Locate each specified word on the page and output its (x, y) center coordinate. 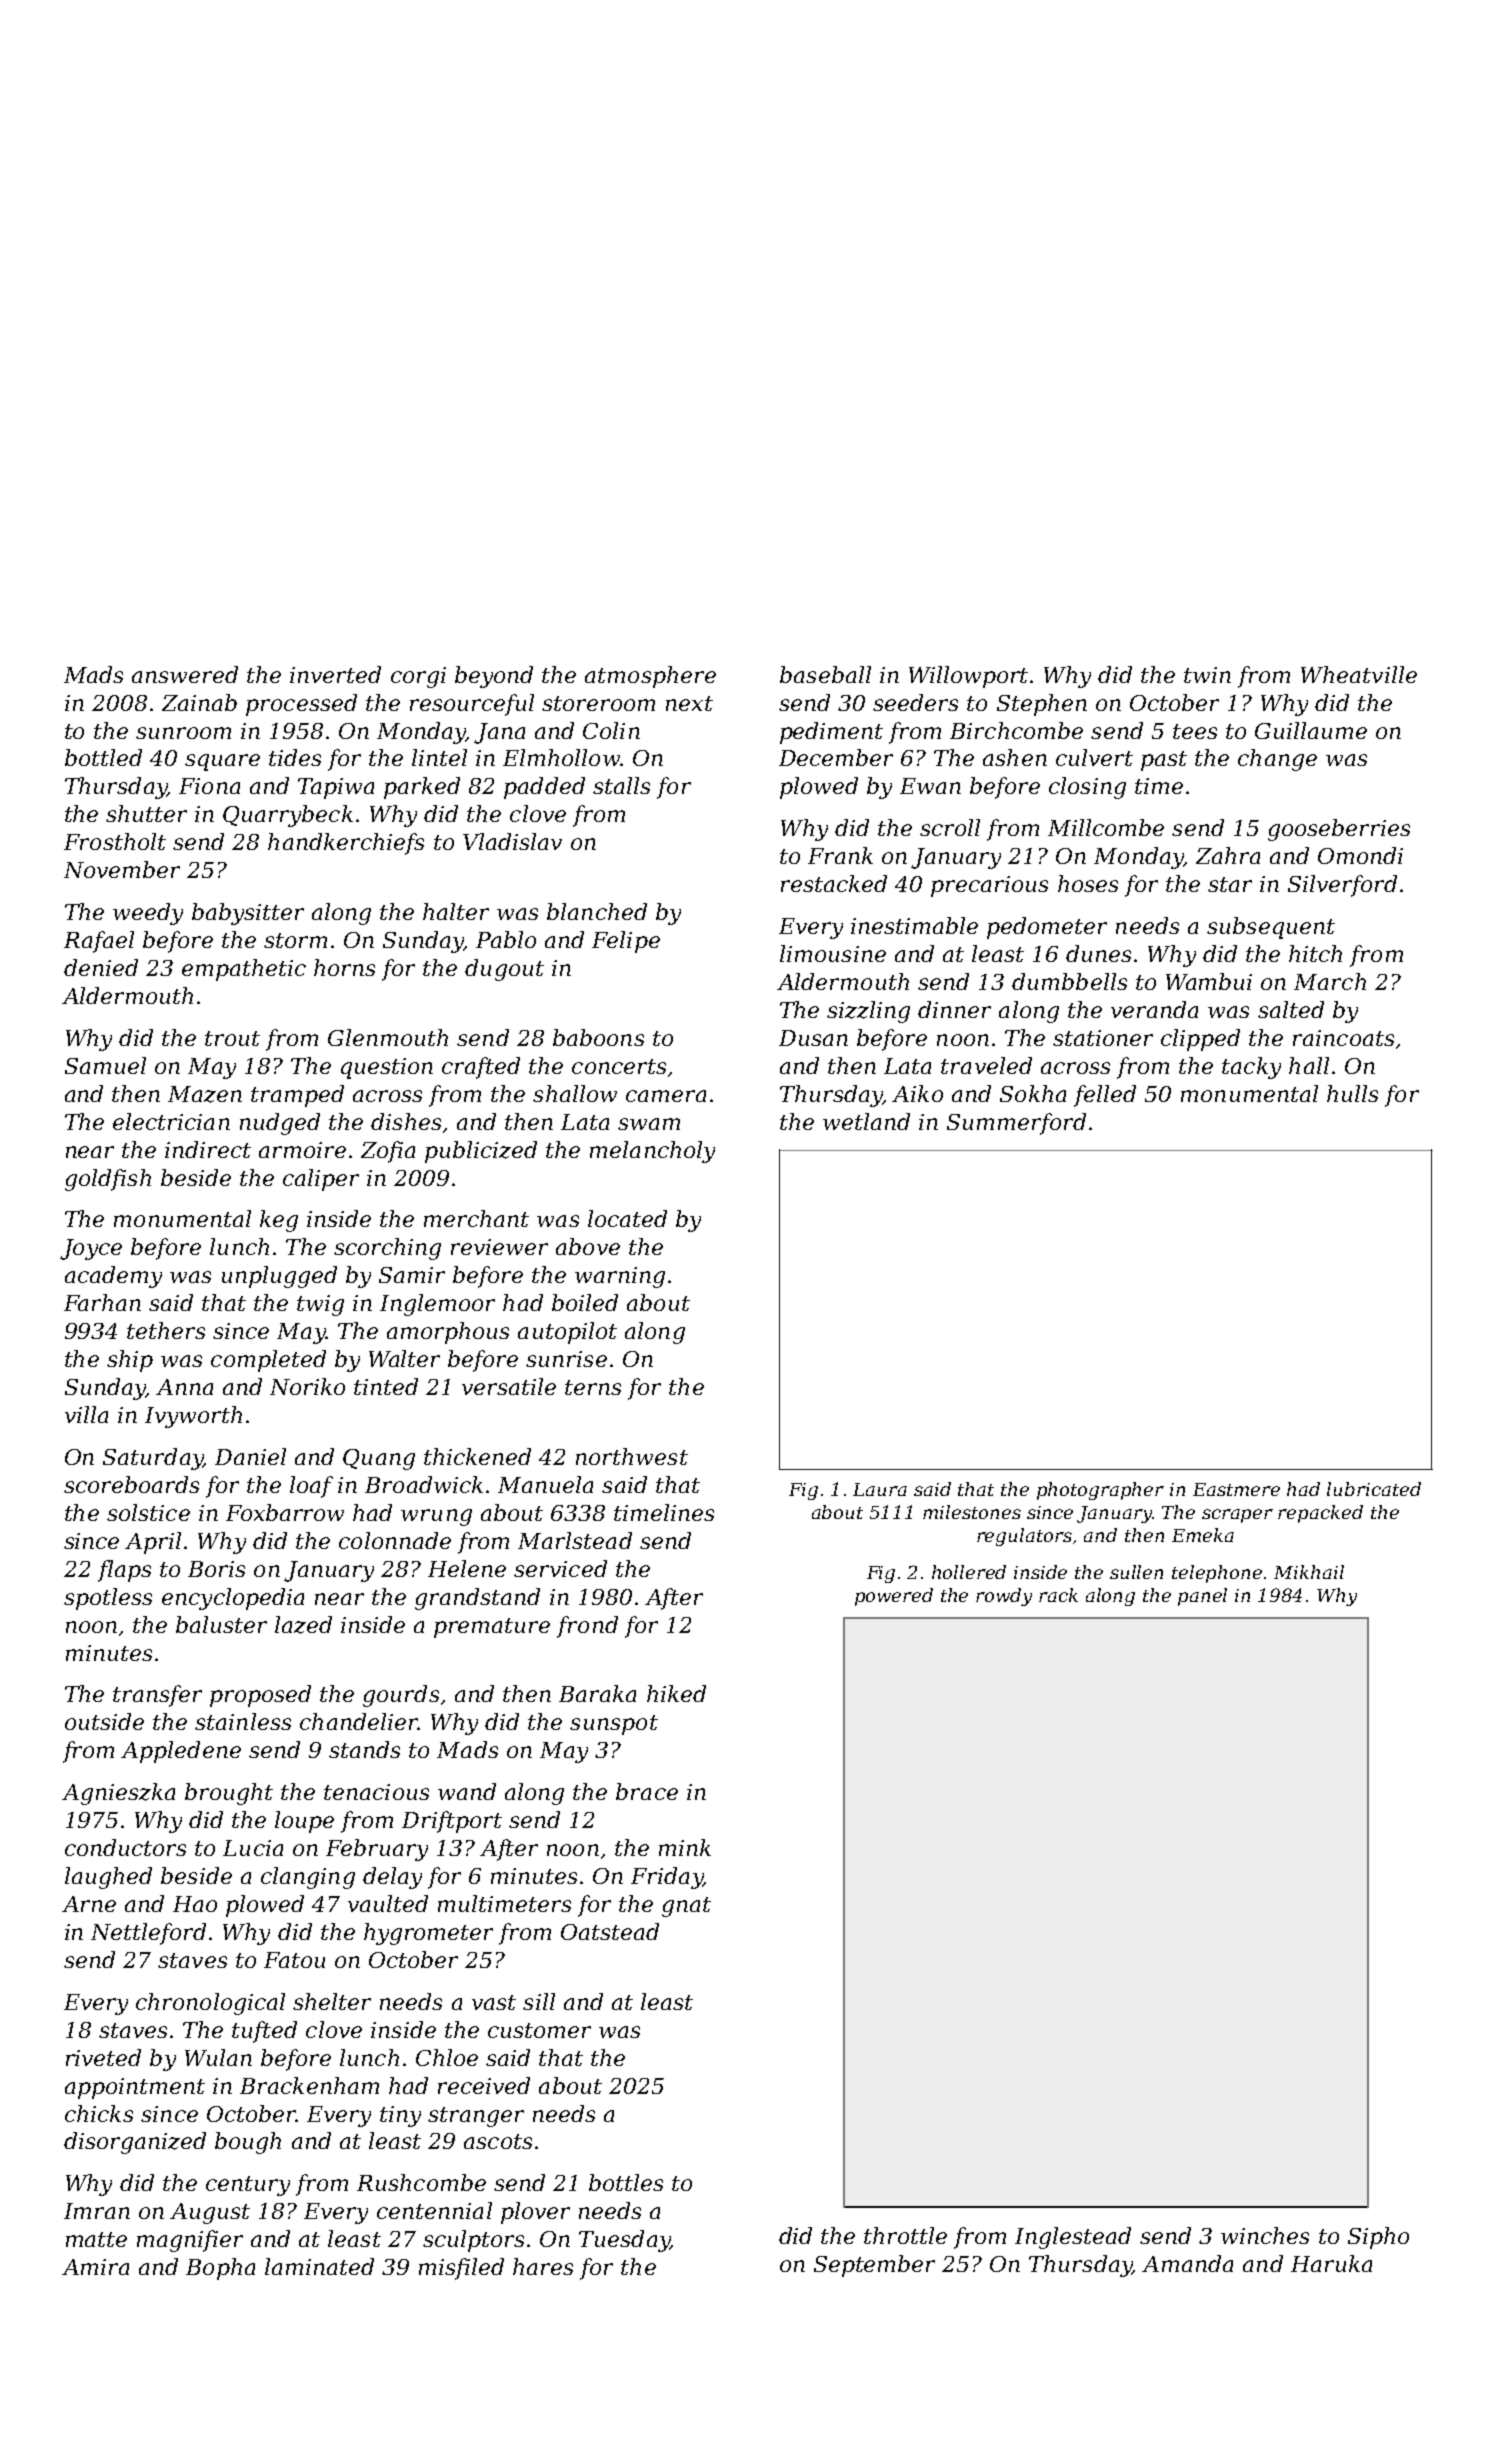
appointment (135, 2088)
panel (1202, 1597)
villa (86, 1414)
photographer (1100, 1491)
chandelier (359, 1721)
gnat (686, 1907)
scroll (950, 827)
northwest (632, 1456)
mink (685, 1847)
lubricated (1374, 1489)
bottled (103, 757)
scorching (387, 1249)
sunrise (566, 1359)
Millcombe (1106, 827)
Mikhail (1309, 1572)
